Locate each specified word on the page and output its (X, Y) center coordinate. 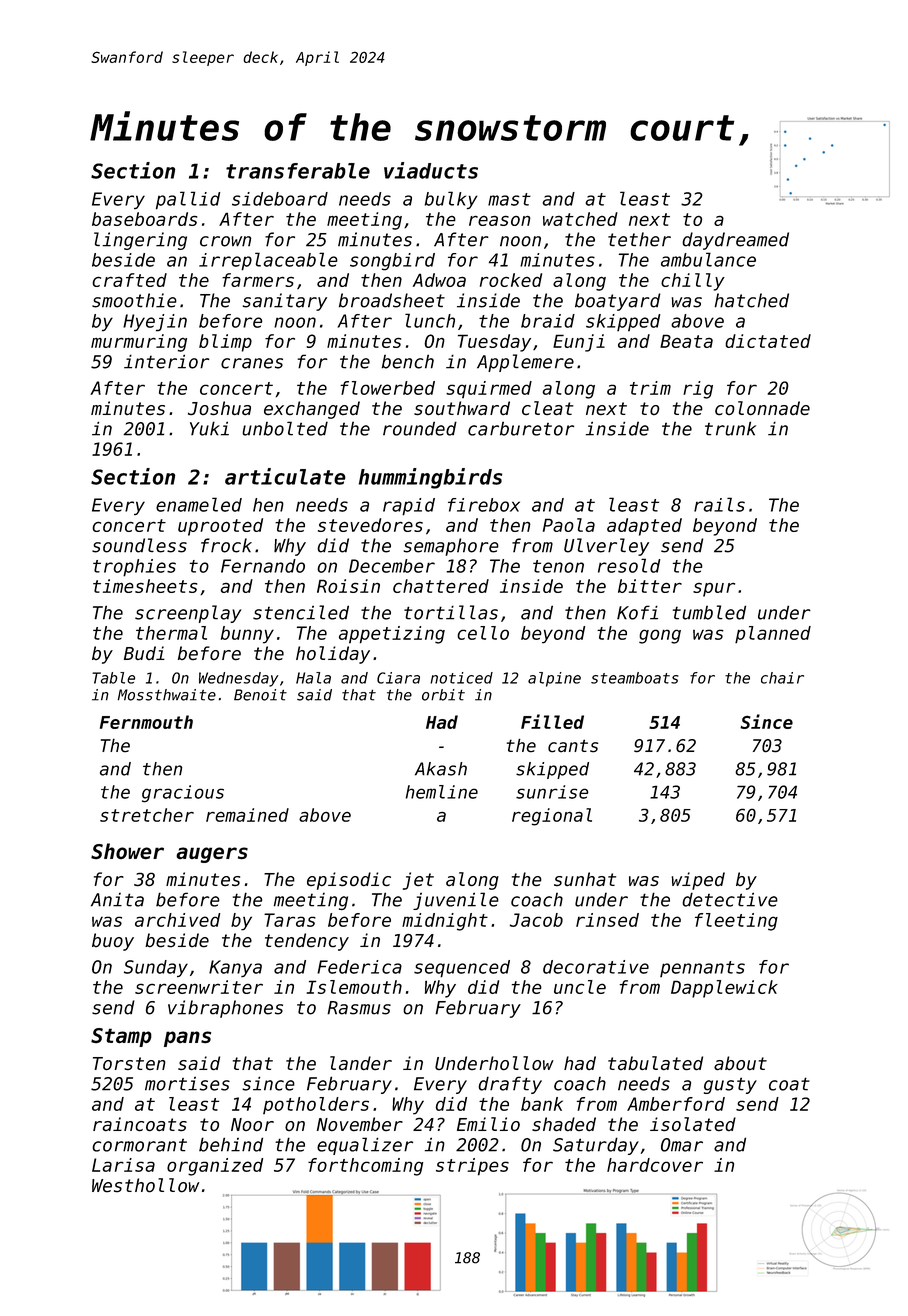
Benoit (260, 695)
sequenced (462, 969)
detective (730, 899)
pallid (188, 200)
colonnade (762, 408)
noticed (461, 678)
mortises (187, 1084)
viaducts (431, 170)
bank (542, 1104)
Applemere (525, 363)
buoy (113, 942)
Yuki (209, 428)
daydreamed (736, 241)
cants (573, 746)
